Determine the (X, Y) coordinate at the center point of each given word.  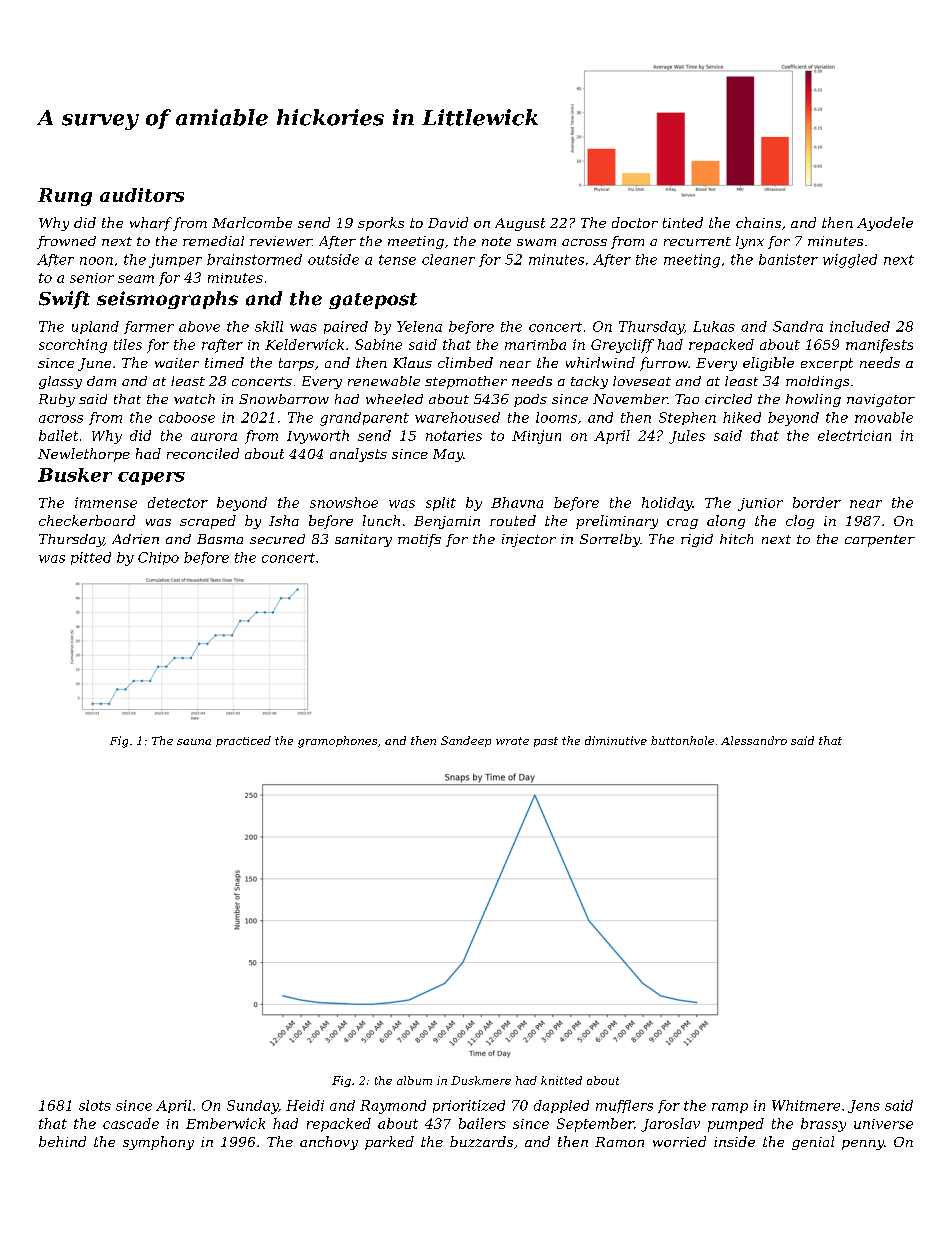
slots (95, 1105)
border (817, 502)
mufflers (624, 1106)
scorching (73, 346)
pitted (91, 558)
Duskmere (481, 1080)
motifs (419, 540)
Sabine (378, 344)
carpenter (880, 541)
